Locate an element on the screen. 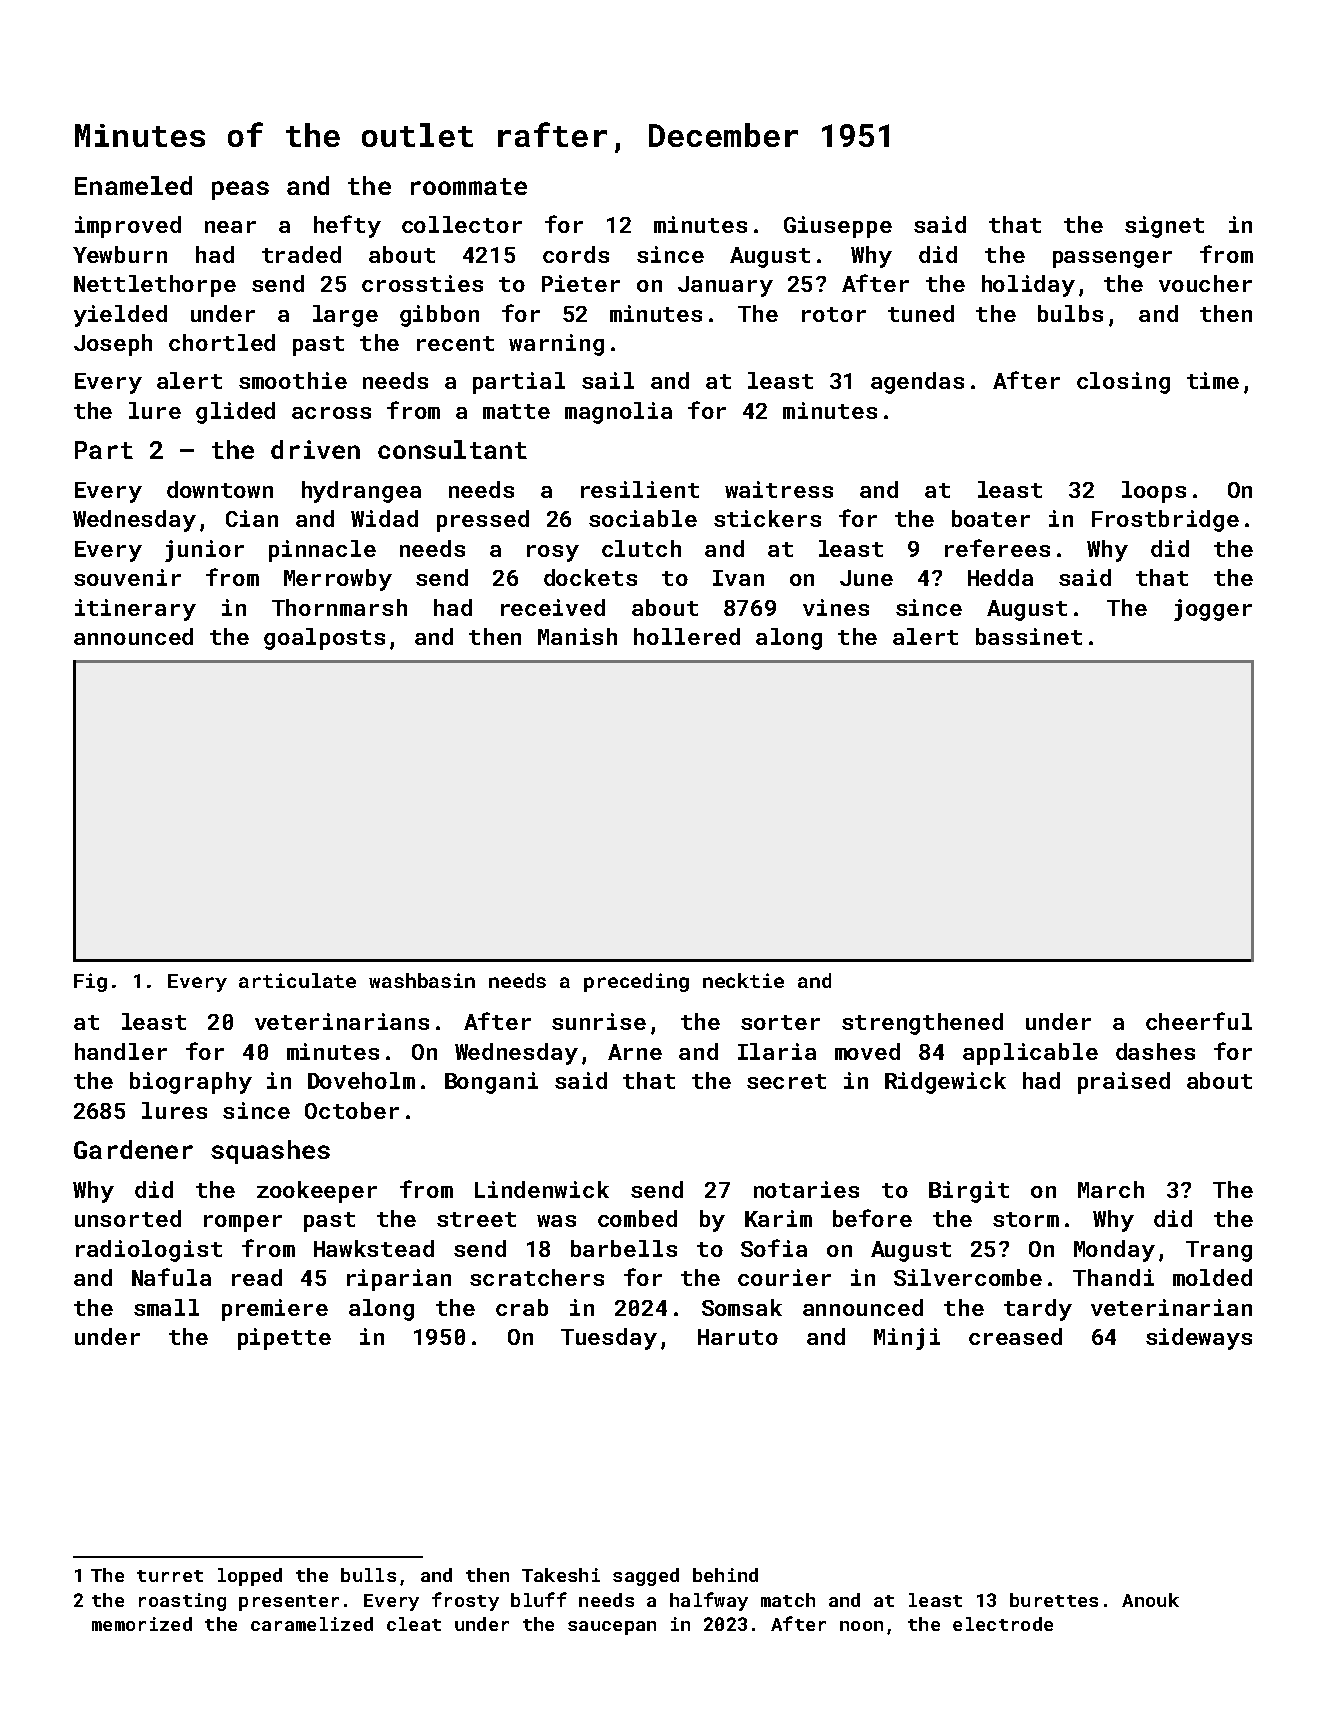 This screenshot has width=1327, height=1718. Somsak is located at coordinates (742, 1307).
